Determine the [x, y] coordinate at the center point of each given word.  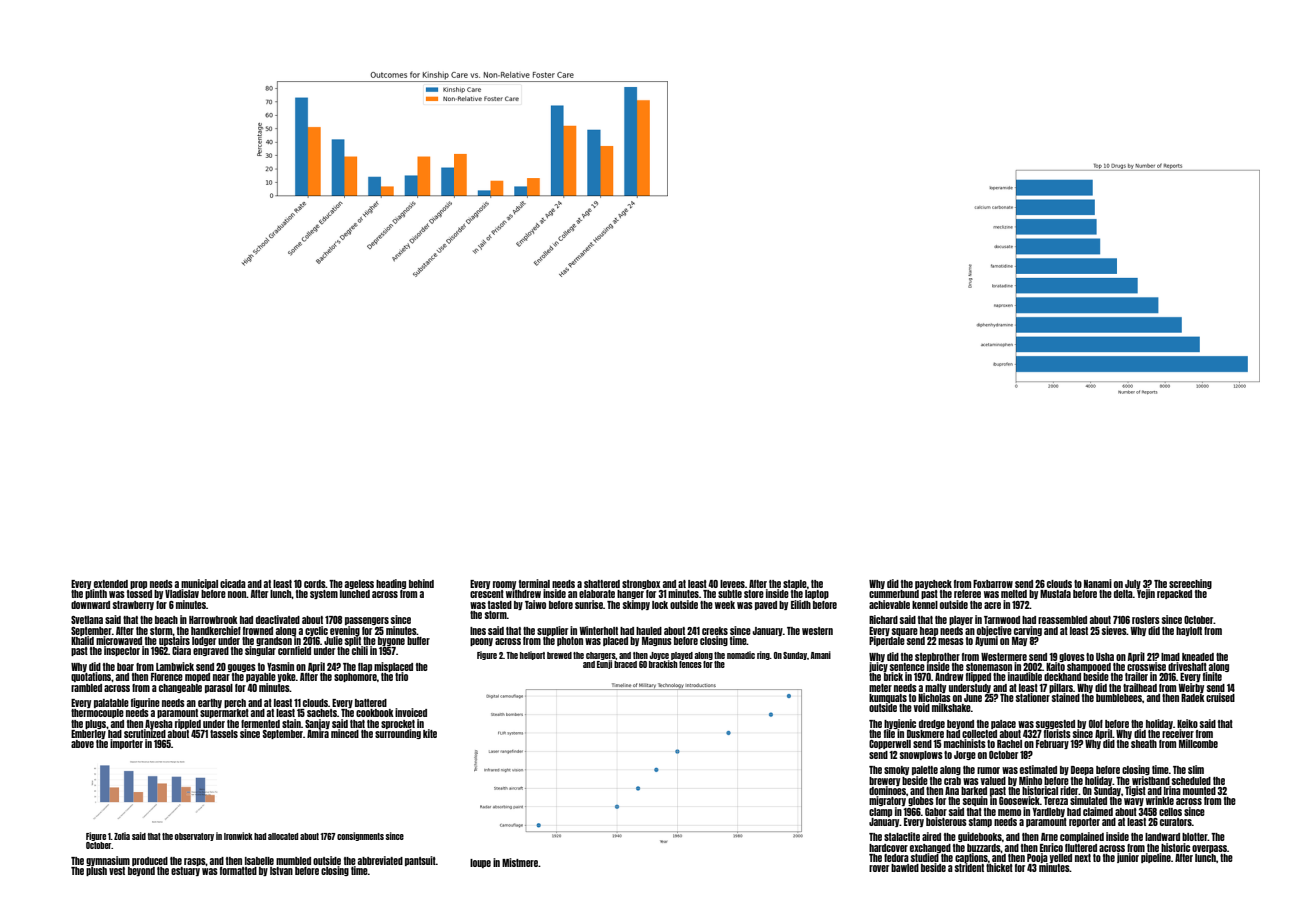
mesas [951, 641]
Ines [478, 631]
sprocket [398, 724]
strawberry [133, 605]
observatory [194, 837]
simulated [1088, 800]
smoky [896, 770]
